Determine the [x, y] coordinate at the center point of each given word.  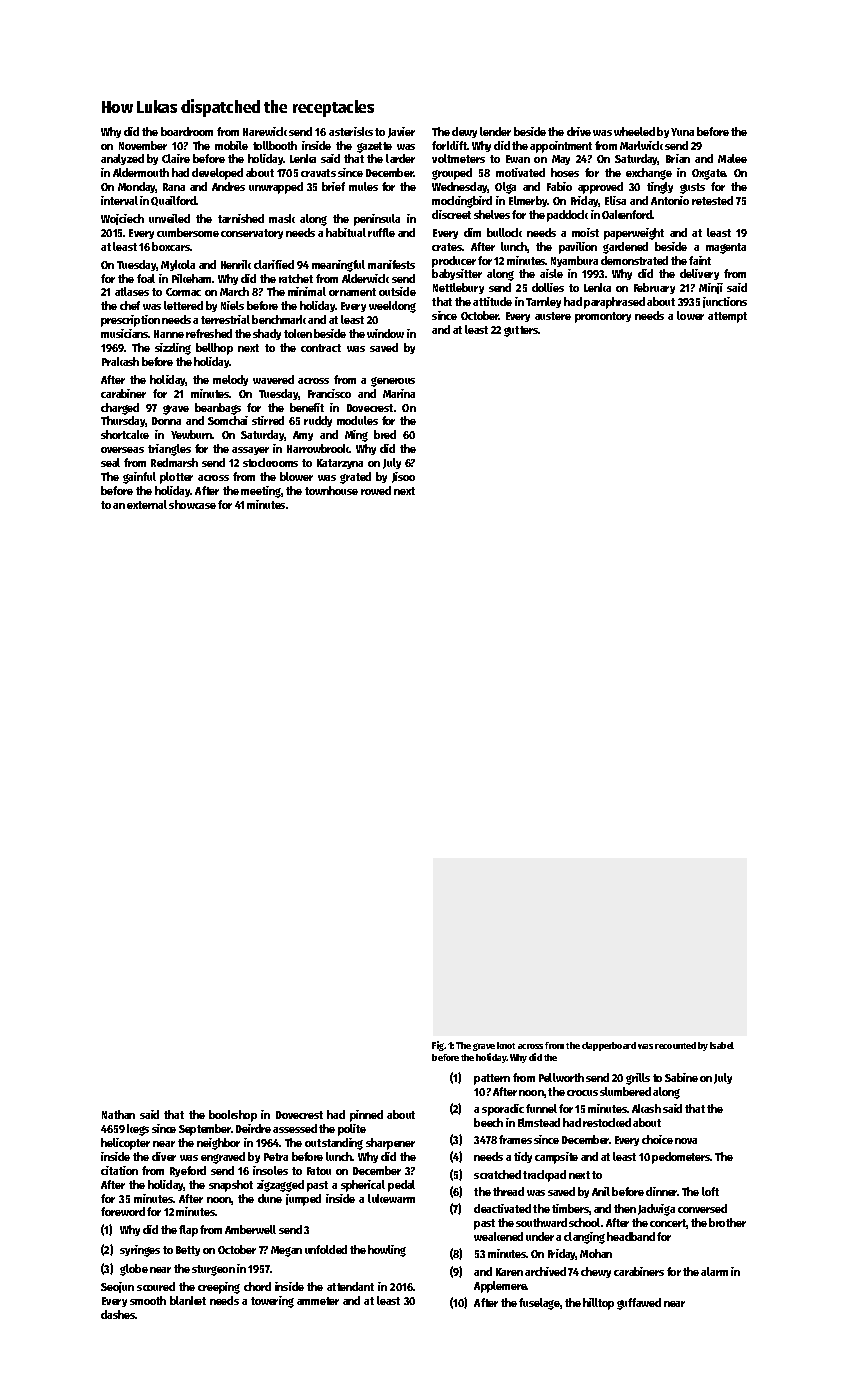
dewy [464, 132]
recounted [675, 1045]
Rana [174, 187]
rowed [376, 490]
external [147, 504]
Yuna [682, 132]
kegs [138, 1130]
